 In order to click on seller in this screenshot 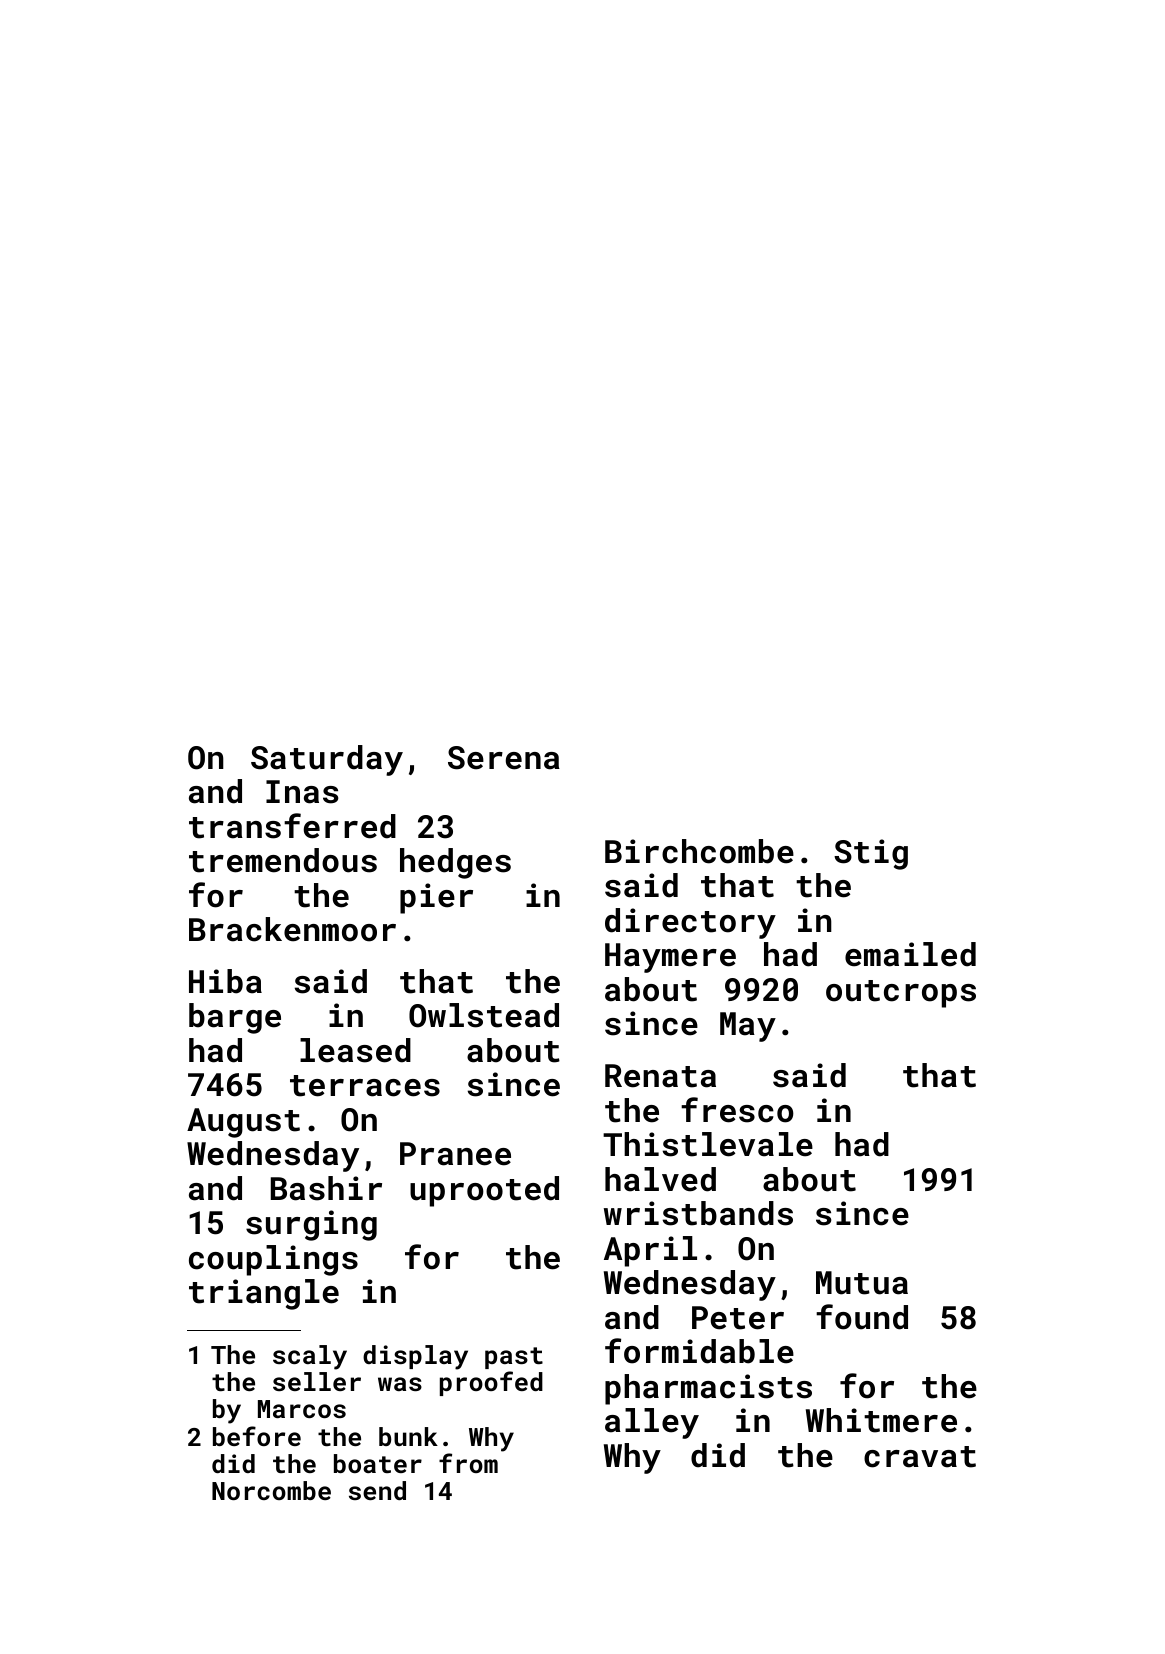, I will do `click(317, 1381)`.
